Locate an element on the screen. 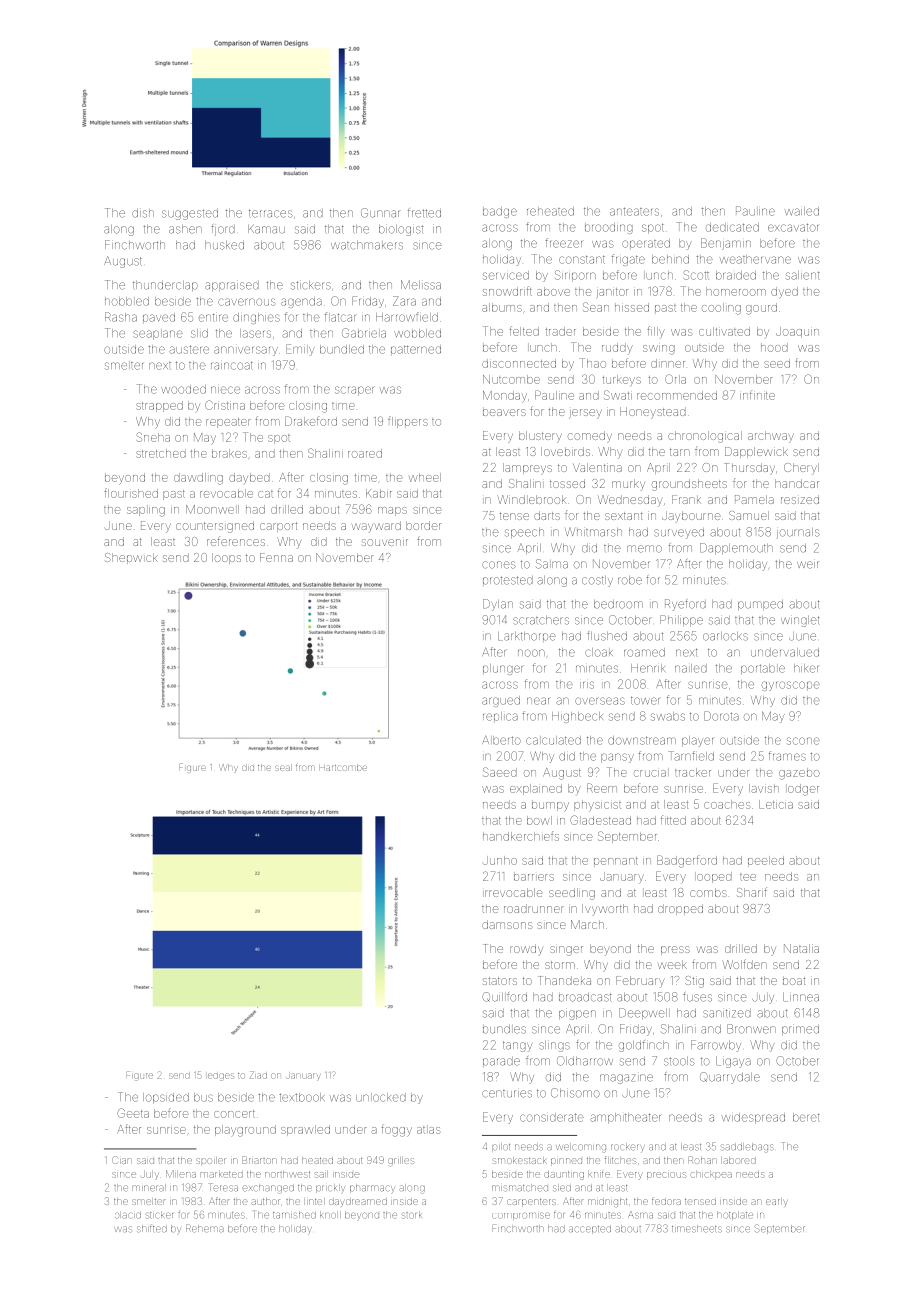  wailed is located at coordinates (802, 211).
